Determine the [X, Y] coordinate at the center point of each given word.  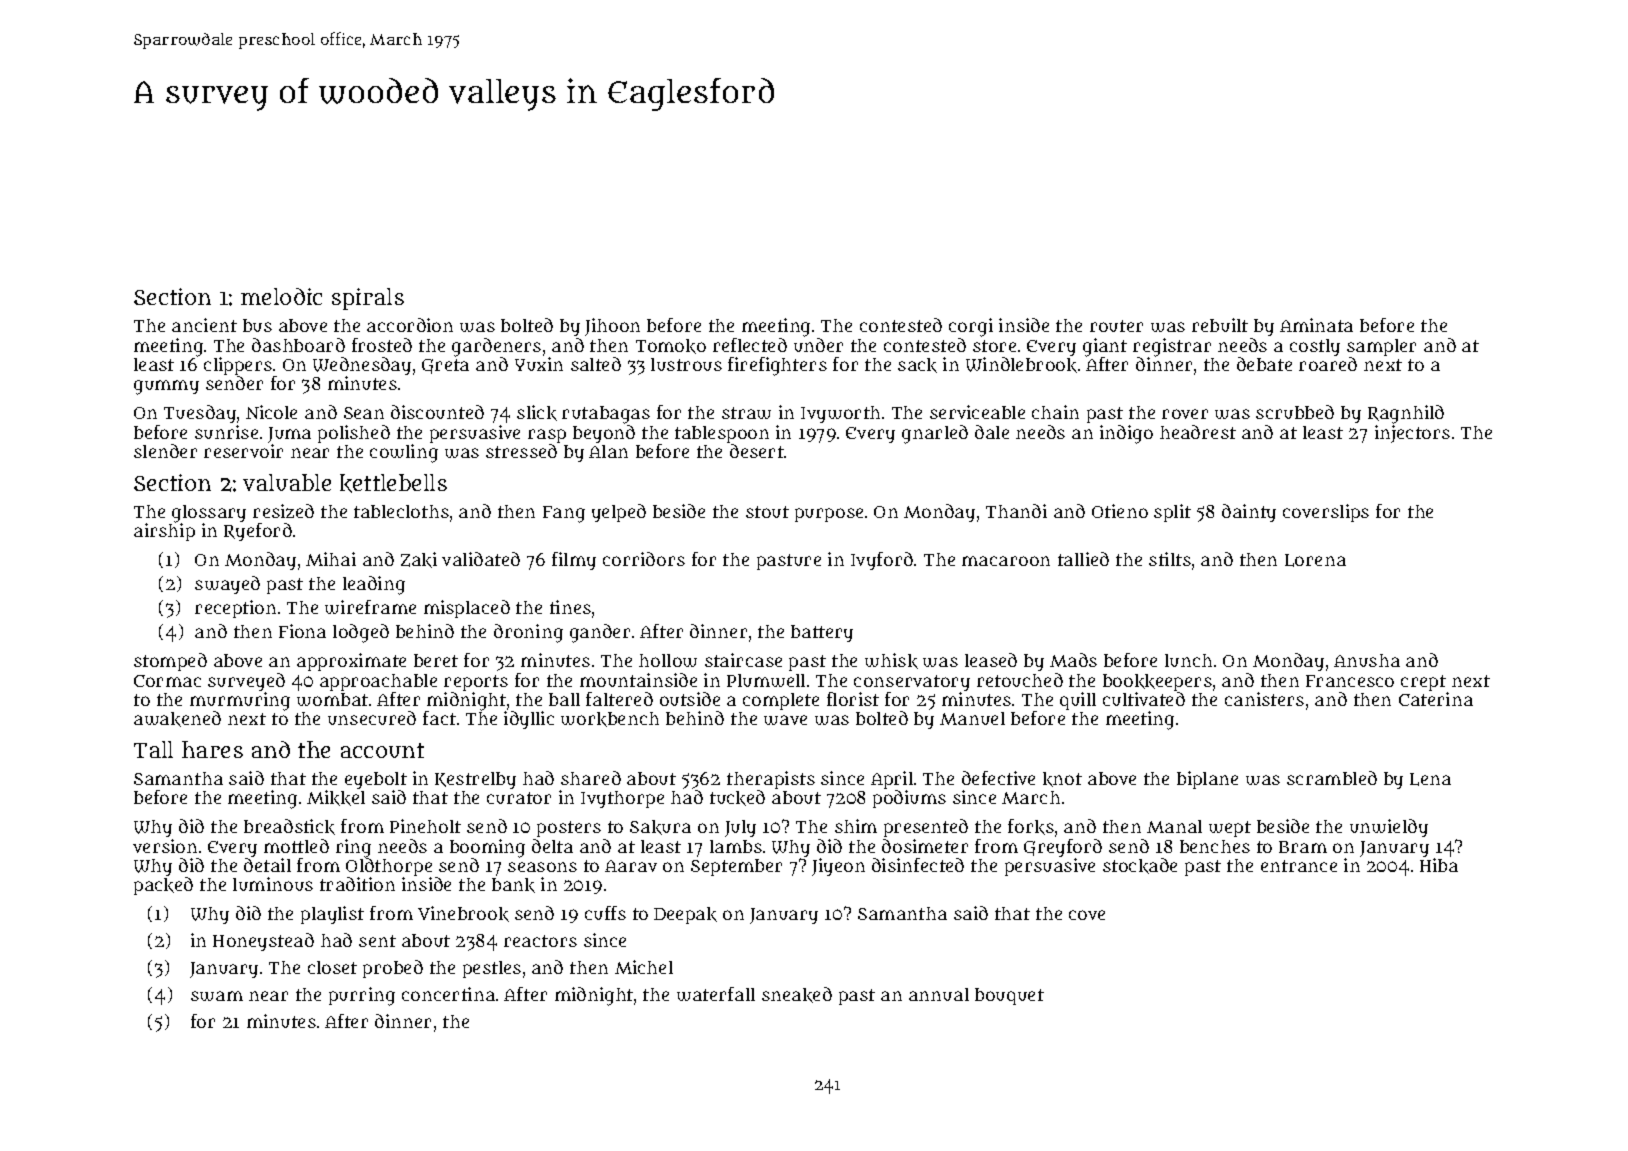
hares [212, 749]
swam [217, 996]
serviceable [977, 412]
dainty [1249, 513]
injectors [1412, 434]
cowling [404, 453]
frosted [382, 345]
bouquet [1009, 996]
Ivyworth [840, 414]
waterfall [716, 994]
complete [781, 701]
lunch [1188, 660]
